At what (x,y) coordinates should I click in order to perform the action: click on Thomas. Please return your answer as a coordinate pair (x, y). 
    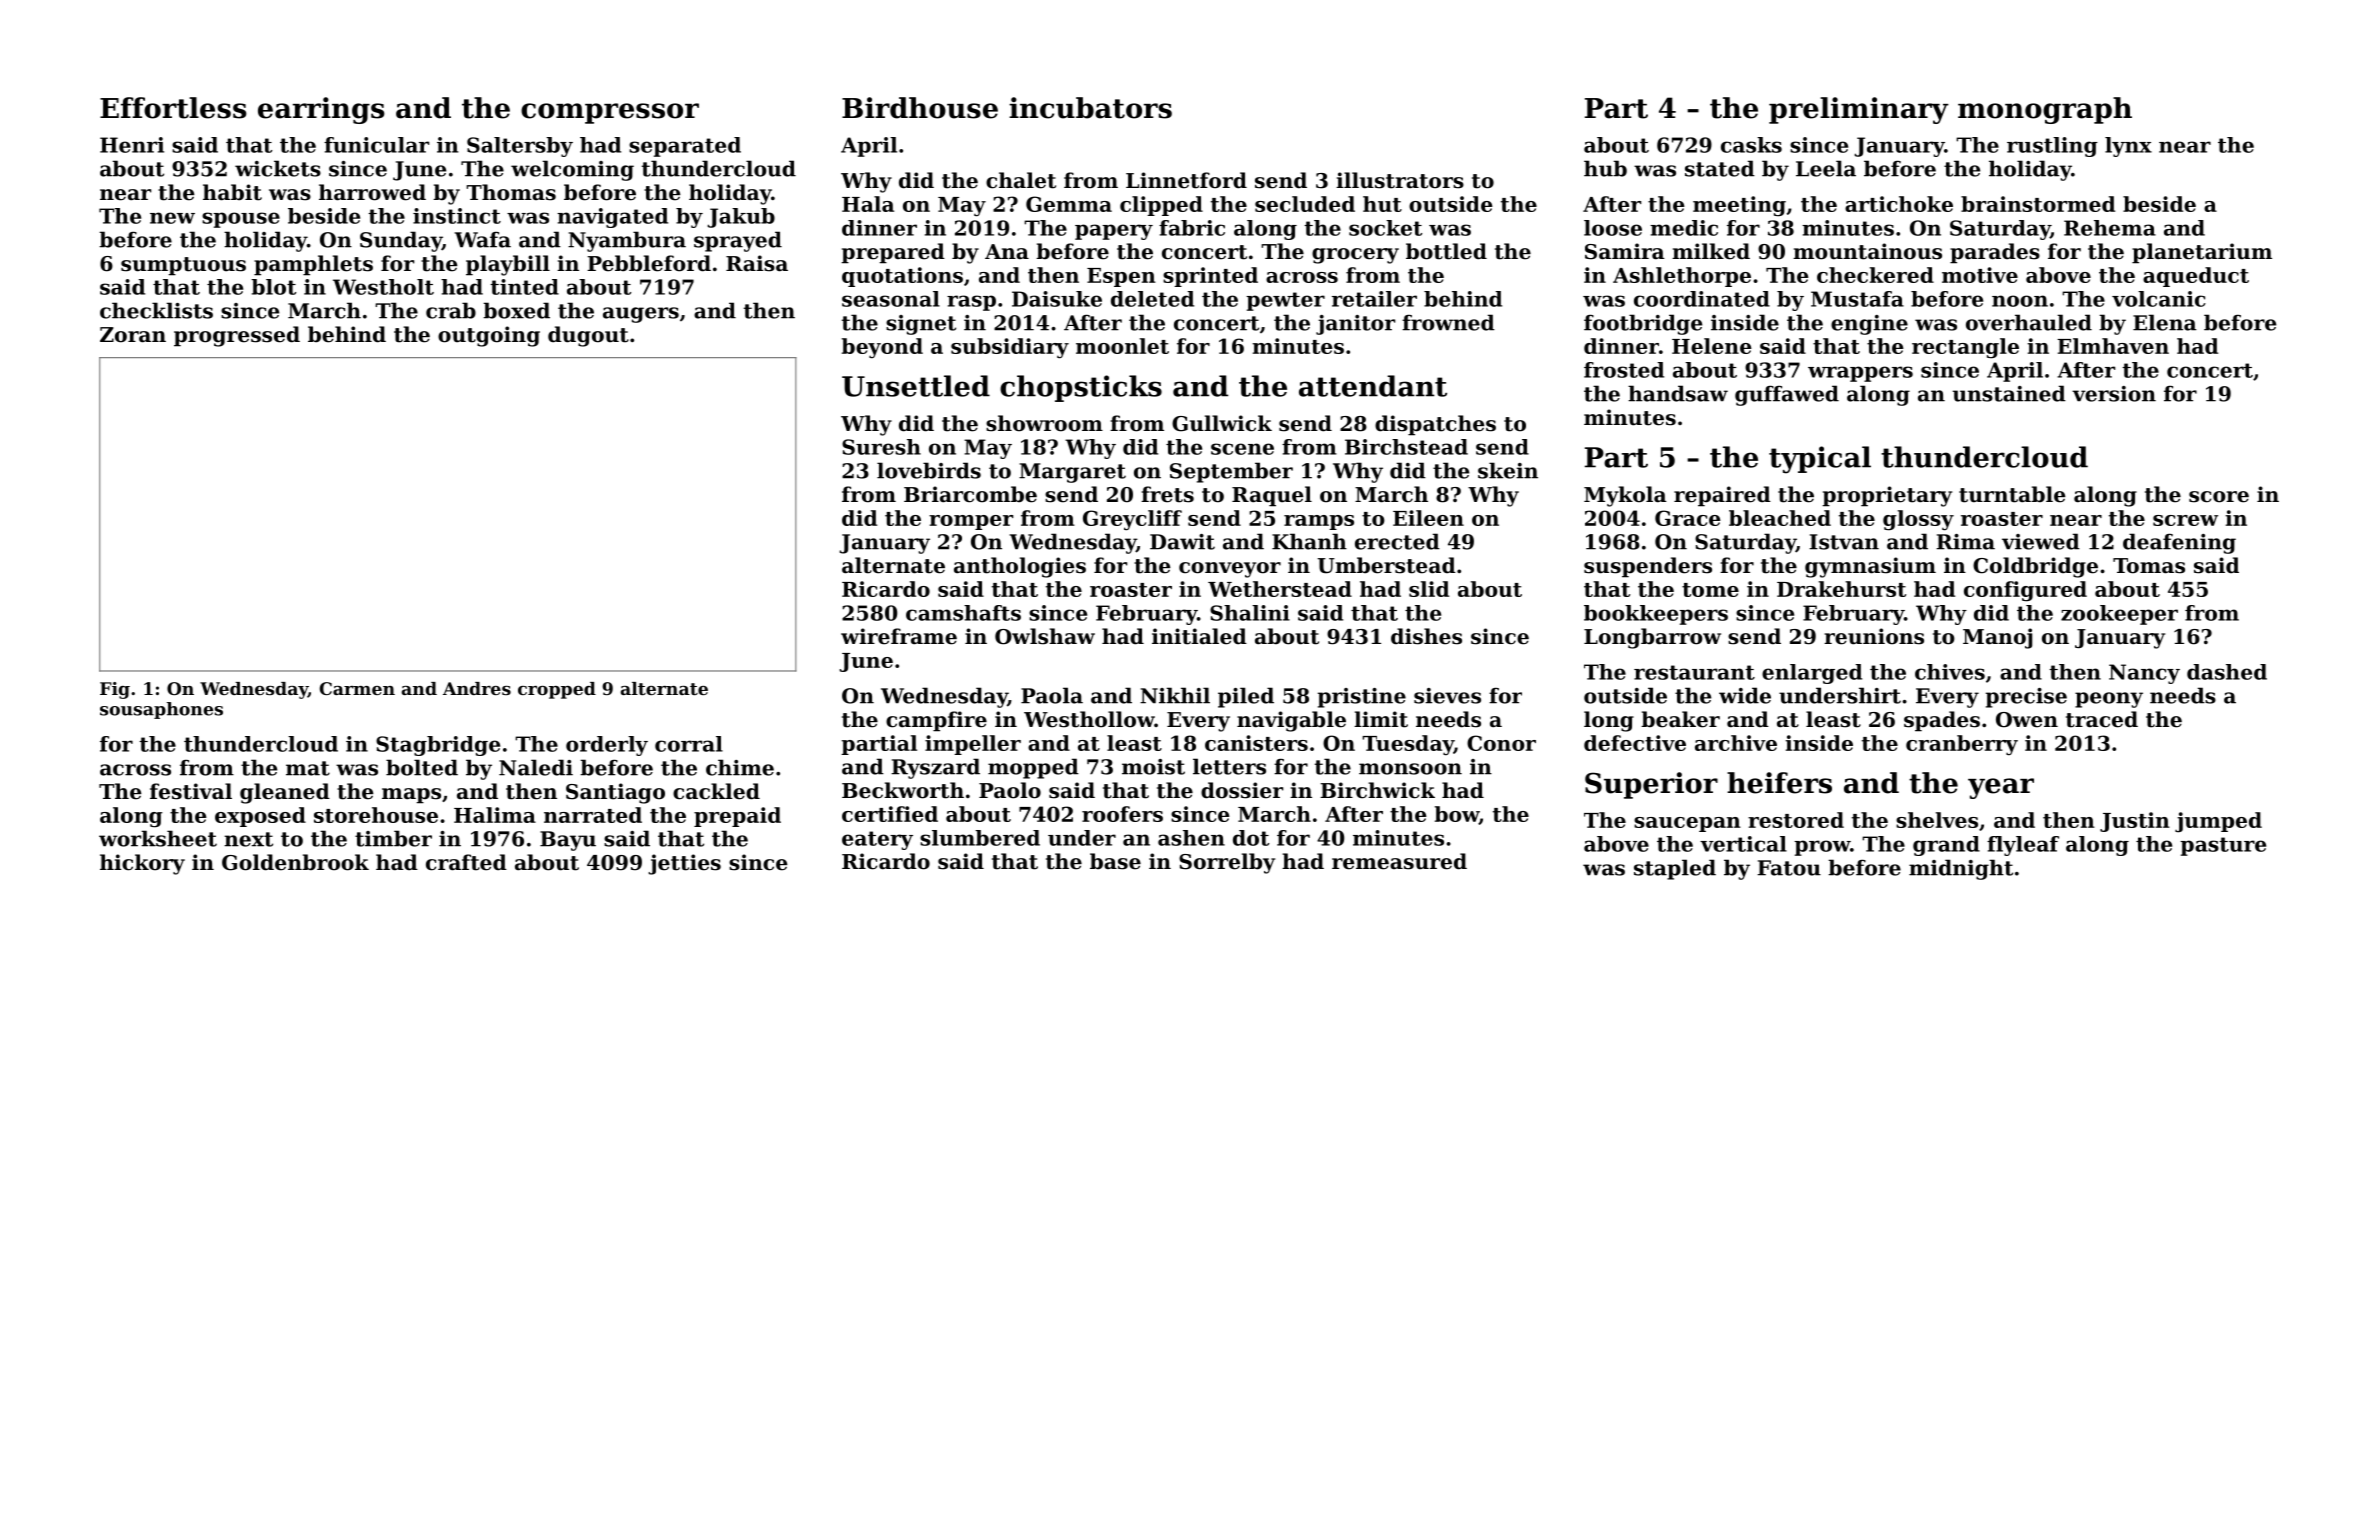
    Looking at the image, I should click on (511, 192).
